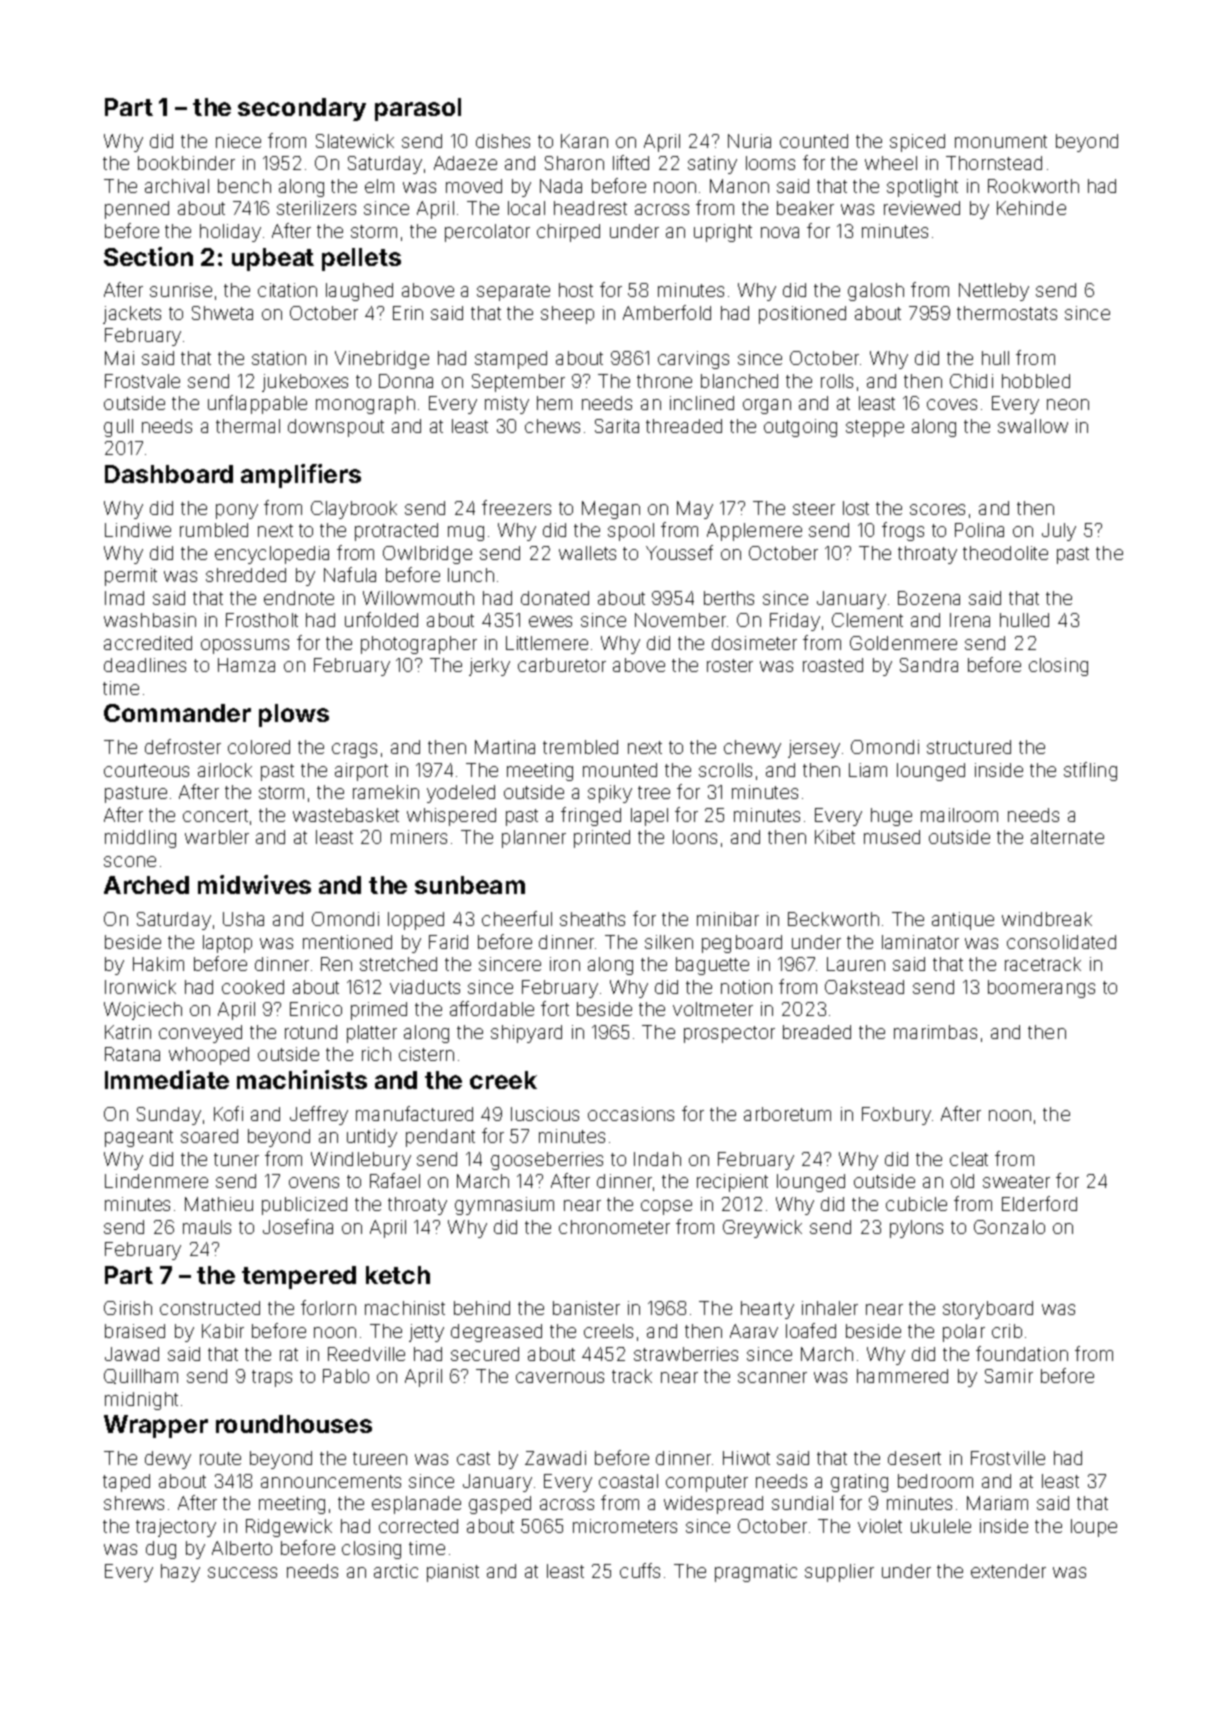  I want to click on arctic, so click(396, 1571).
